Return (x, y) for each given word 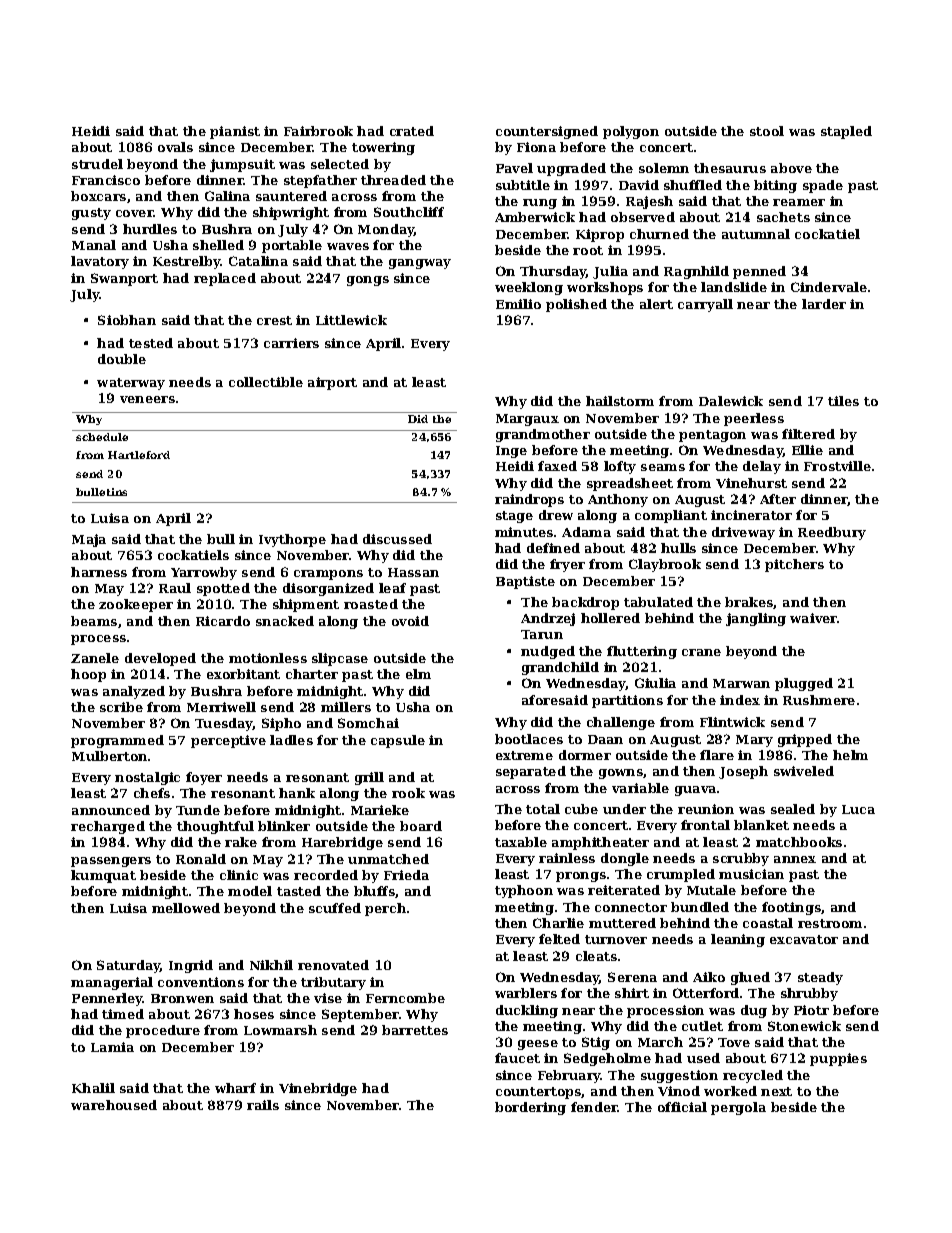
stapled (846, 132)
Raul (175, 588)
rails (263, 1105)
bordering (530, 1108)
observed (643, 217)
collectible (266, 382)
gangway (420, 264)
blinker (284, 826)
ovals (175, 147)
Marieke (380, 810)
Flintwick (732, 722)
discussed (397, 539)
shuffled (693, 185)
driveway (743, 533)
